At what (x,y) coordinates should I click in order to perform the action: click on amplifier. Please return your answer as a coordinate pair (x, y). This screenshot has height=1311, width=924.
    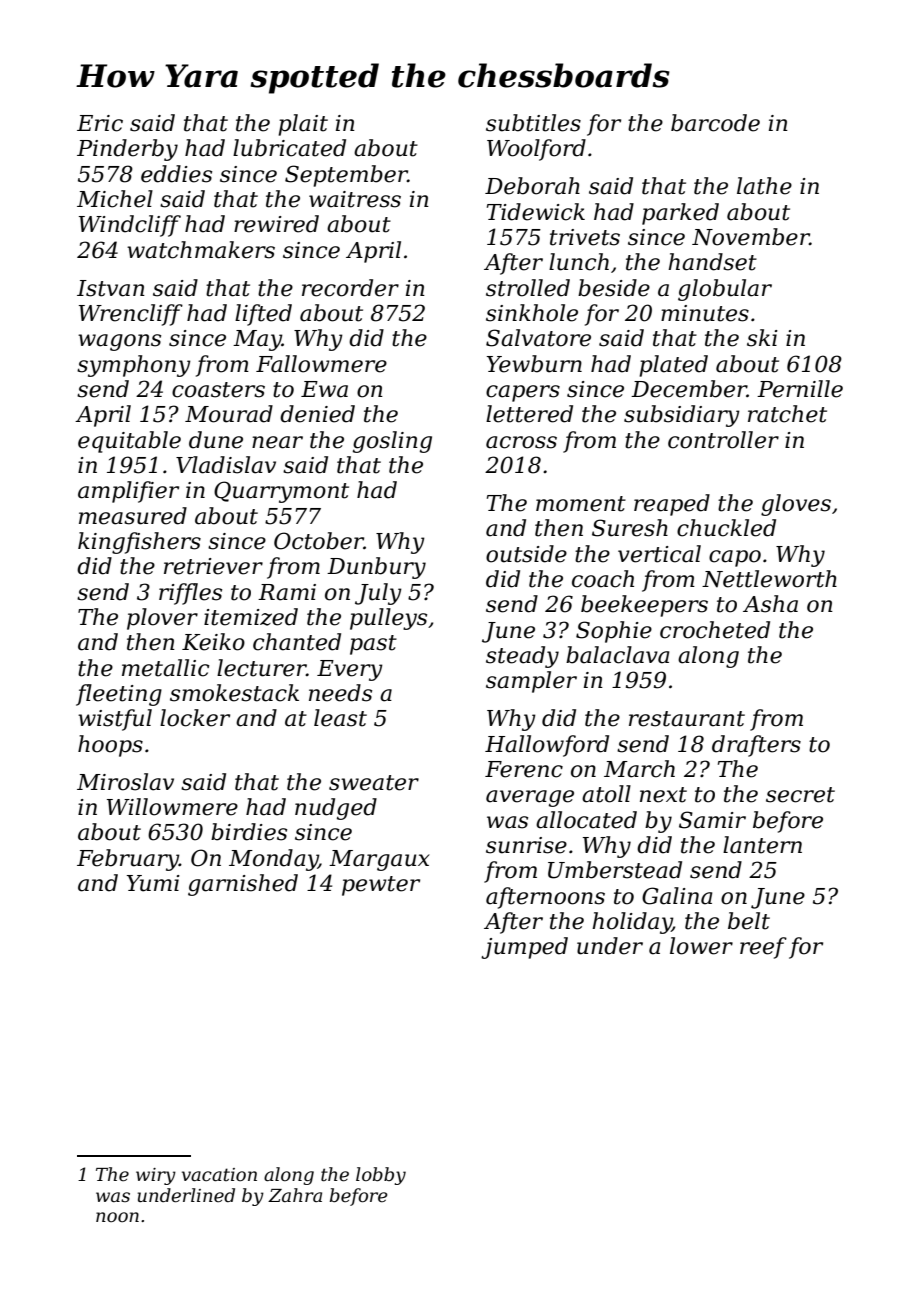
    Looking at the image, I should click on (128, 492).
